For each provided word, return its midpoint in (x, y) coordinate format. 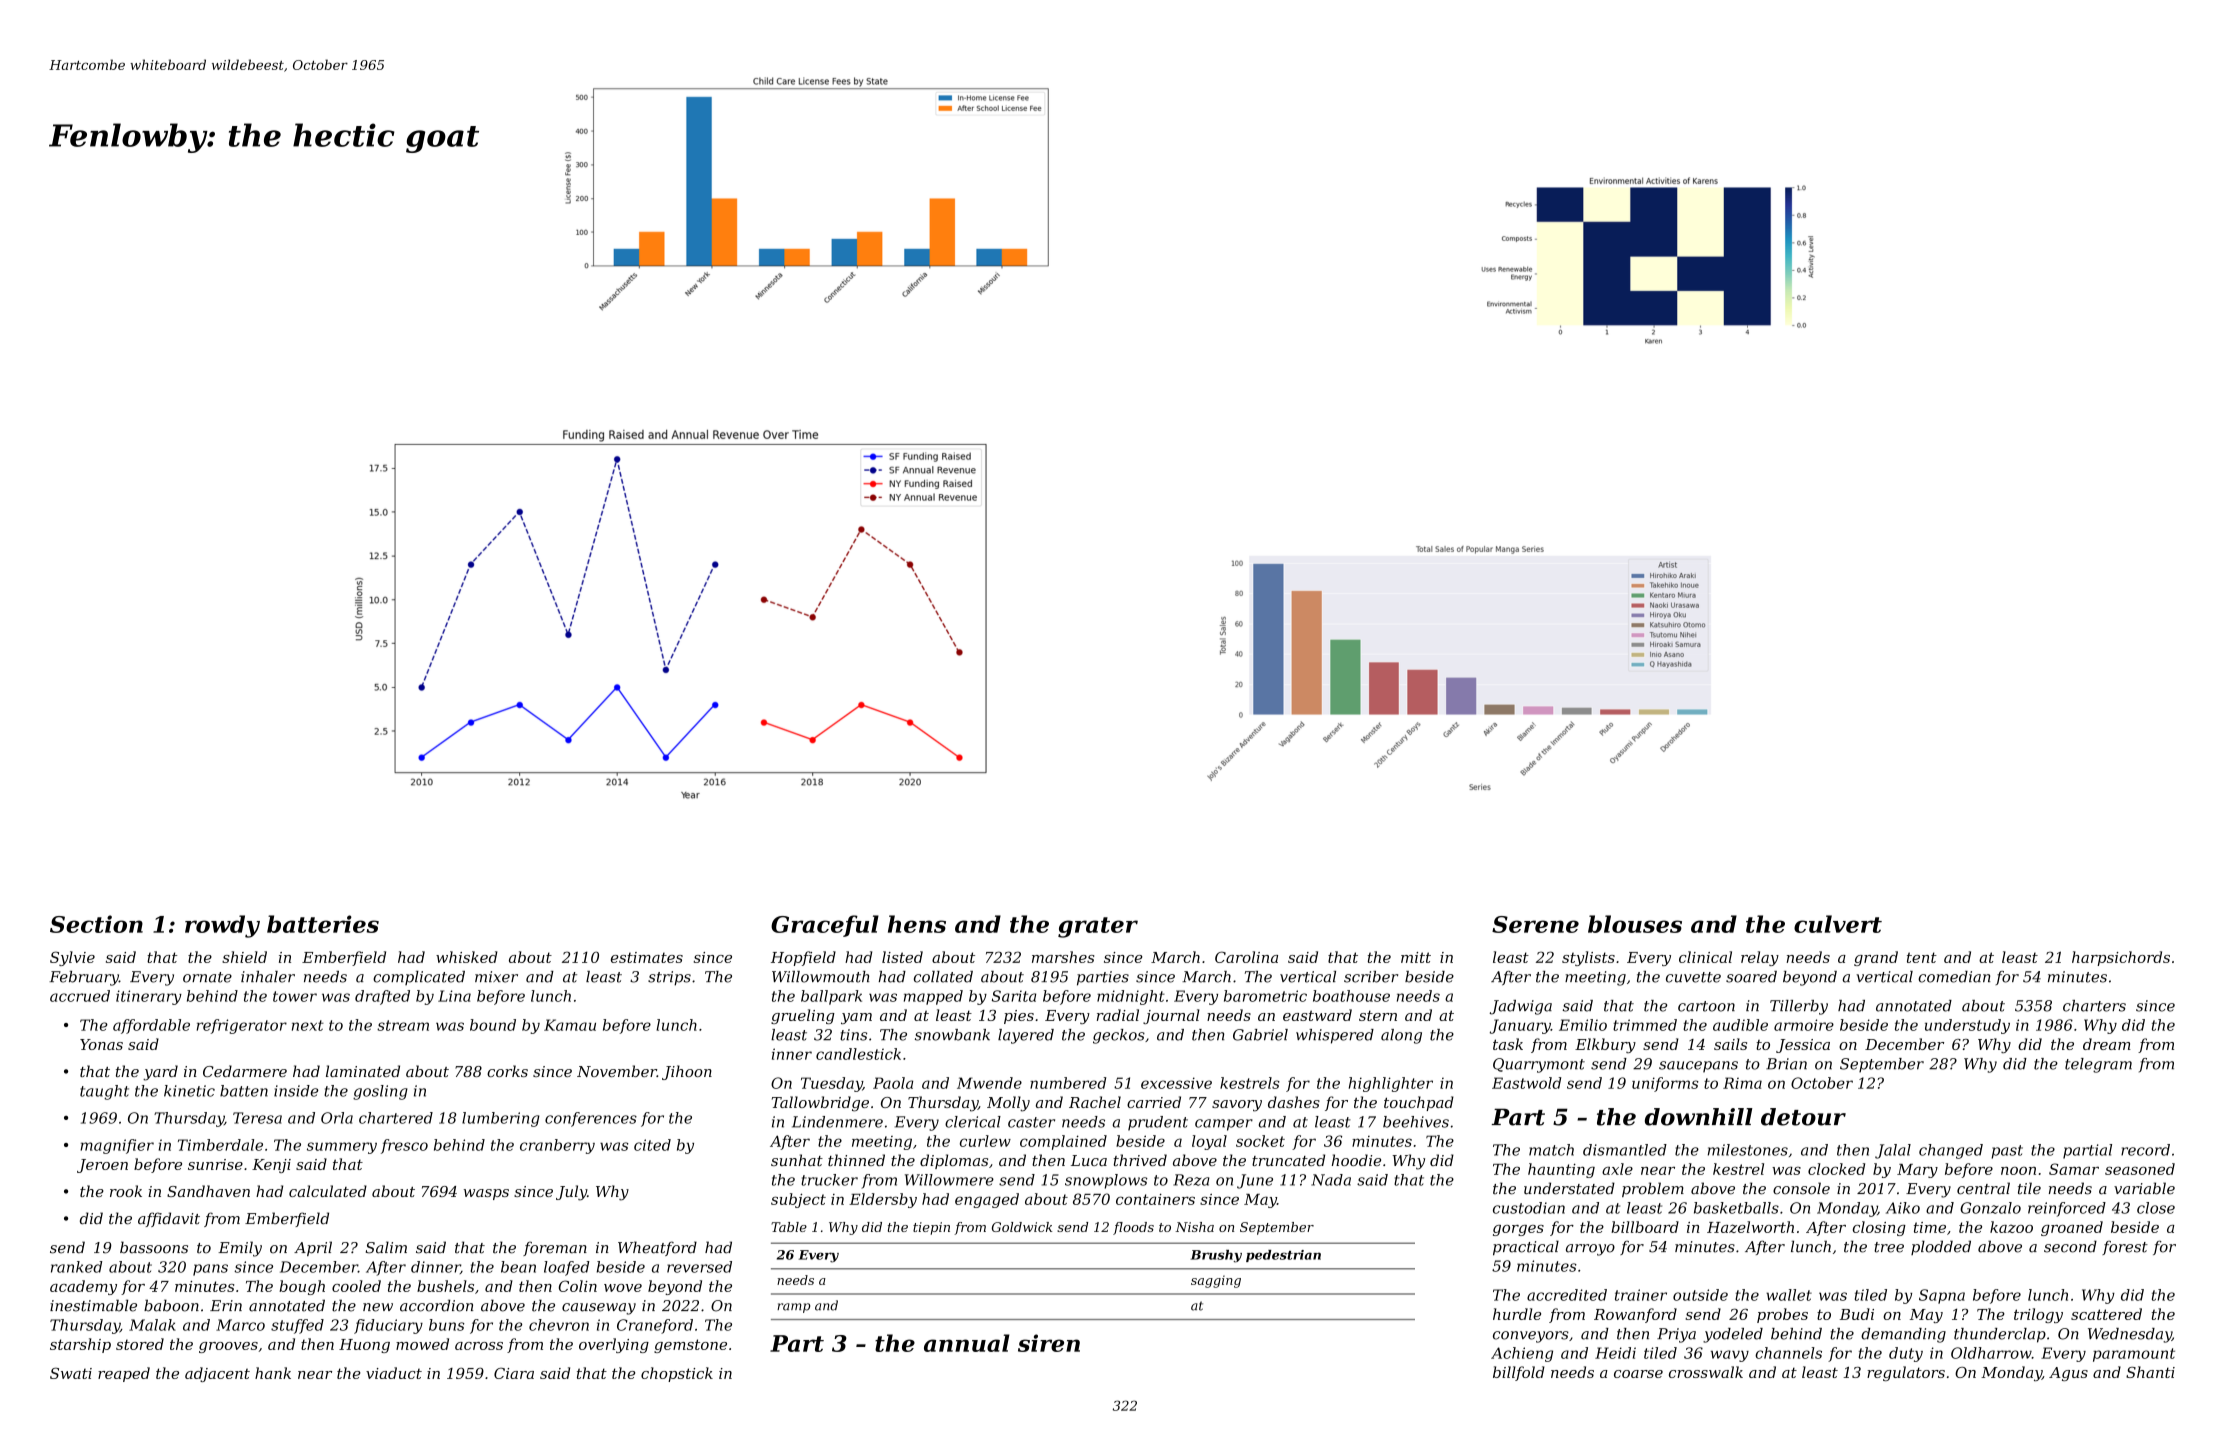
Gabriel (1260, 1035)
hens (917, 924)
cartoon (1706, 1006)
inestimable (93, 1305)
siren (1049, 1343)
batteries (323, 924)
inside (296, 1091)
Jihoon (687, 1072)
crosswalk (1706, 1372)
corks (507, 1071)
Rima (1742, 1083)
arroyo (1590, 1250)
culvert (1838, 924)
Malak (152, 1325)
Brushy (1216, 1256)
